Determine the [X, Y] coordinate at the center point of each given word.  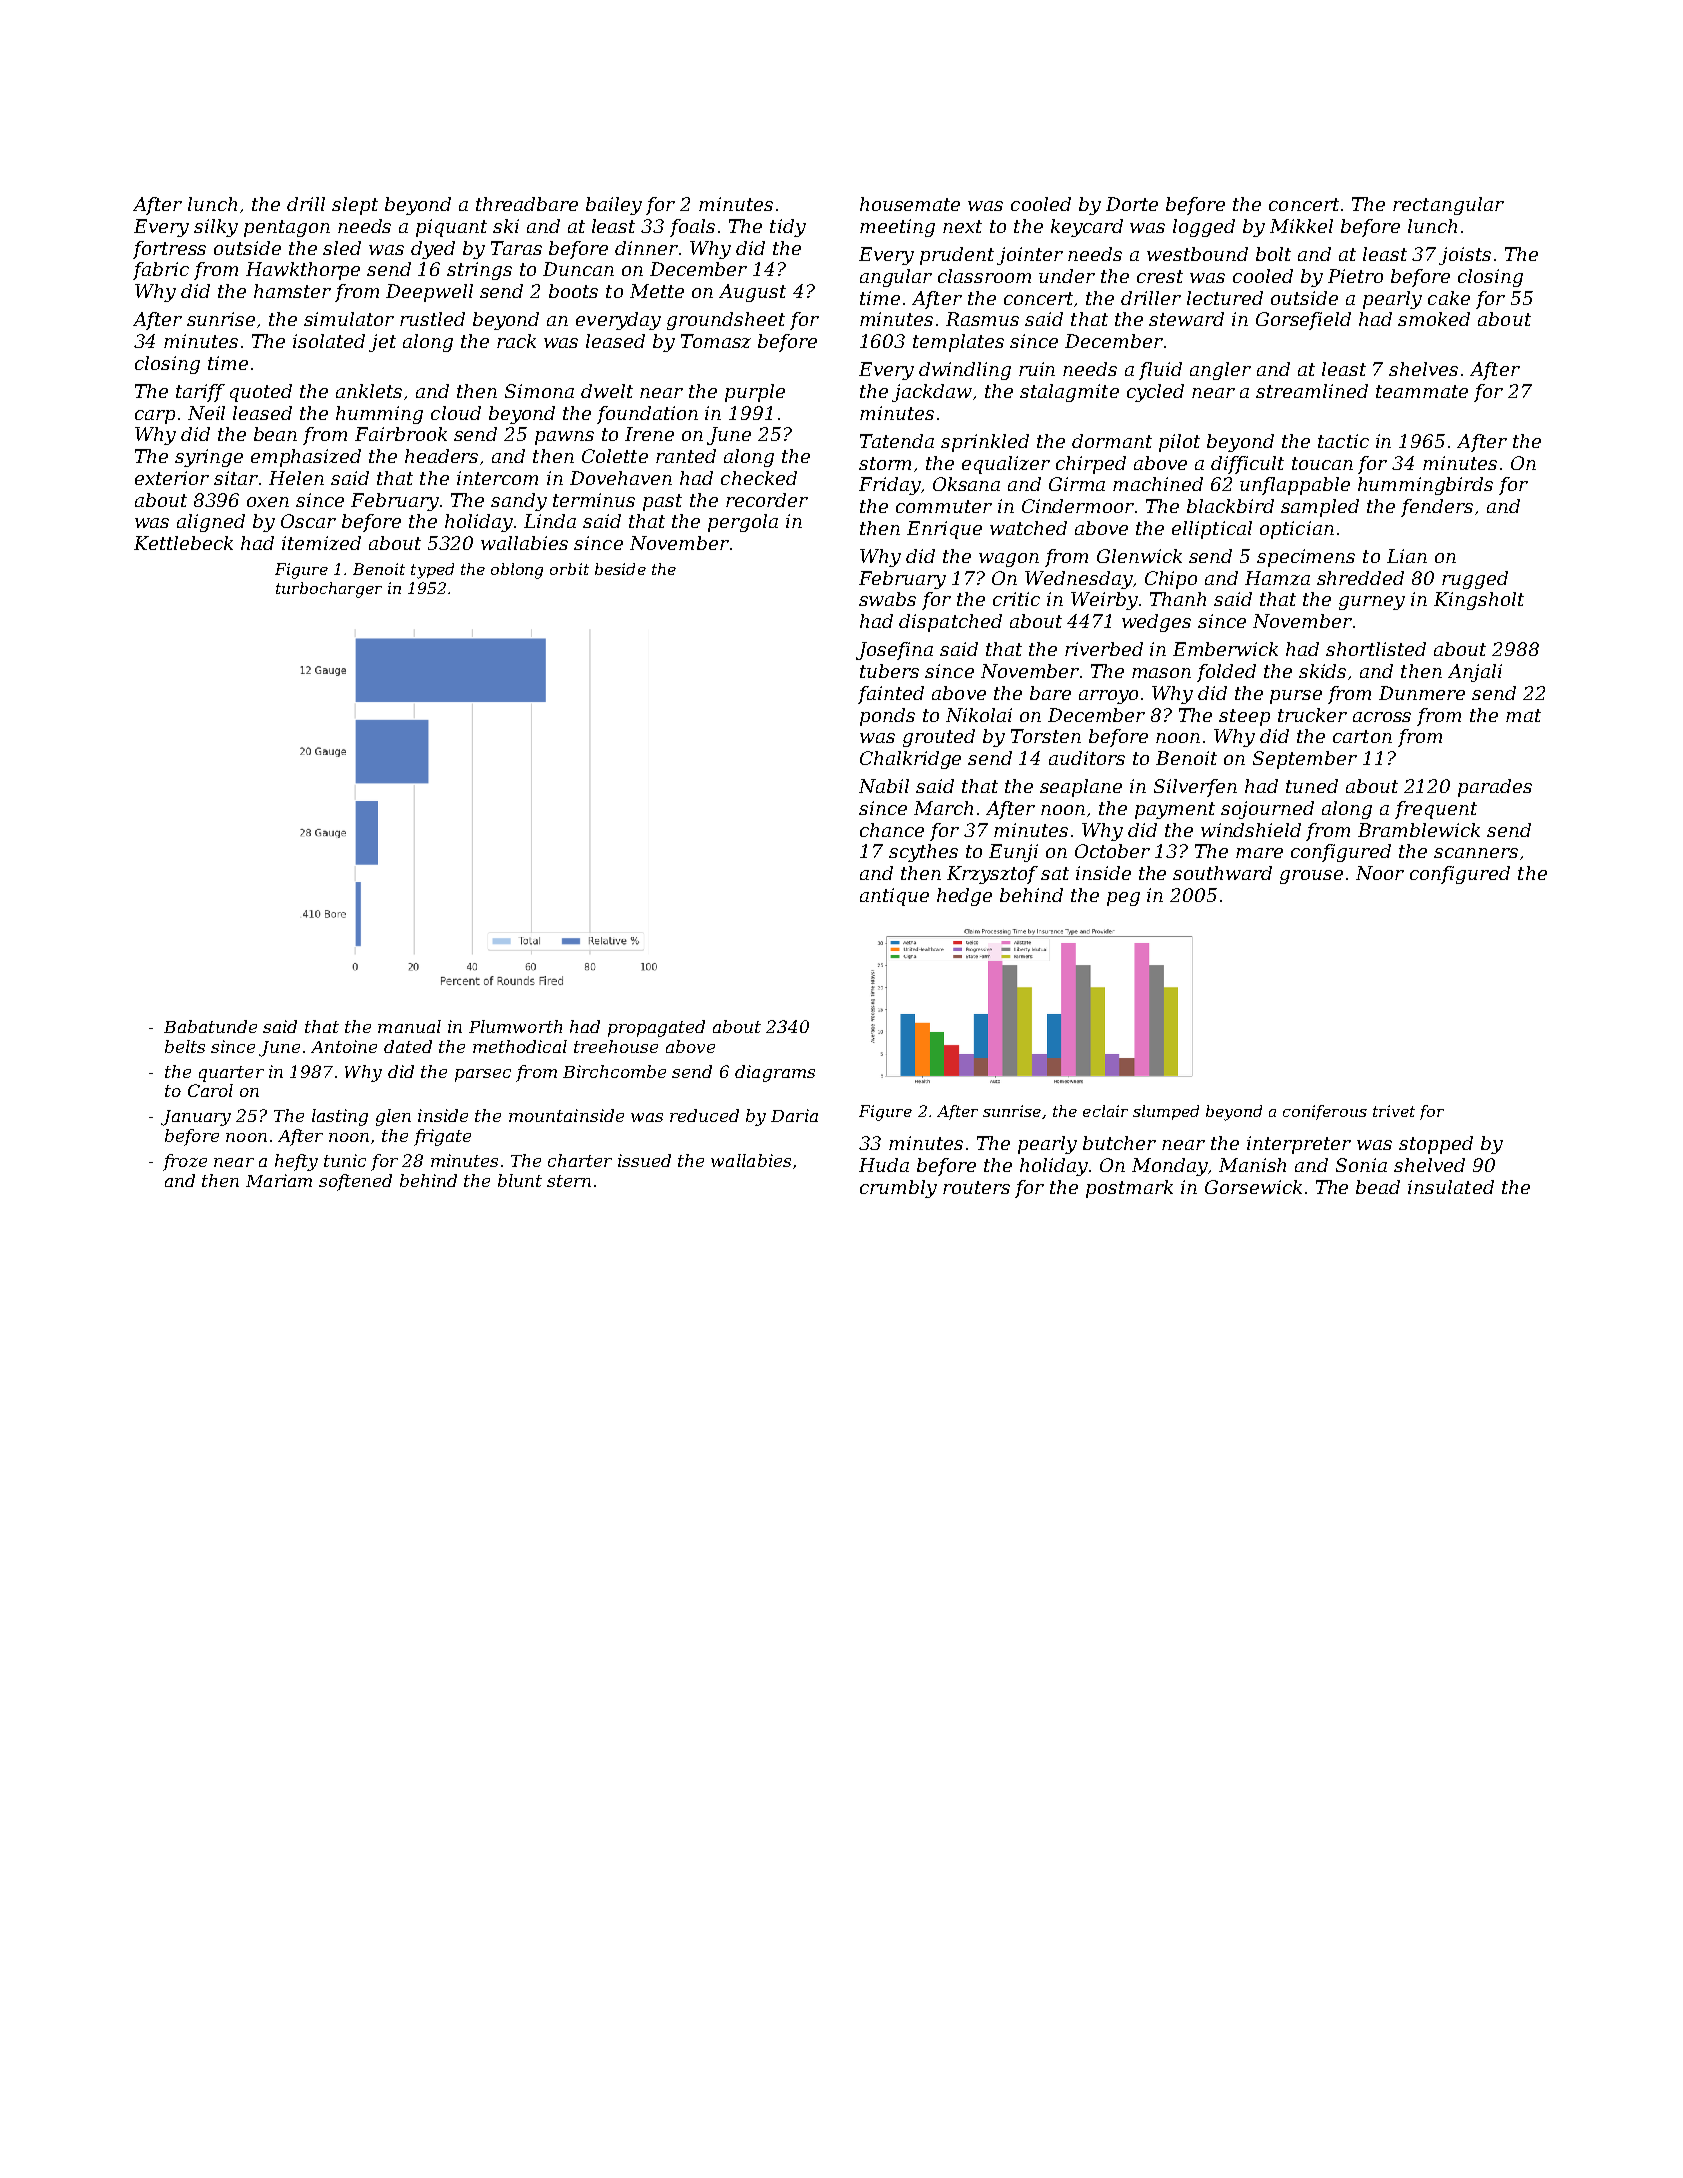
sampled [1320, 508]
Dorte [1132, 204]
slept [355, 206]
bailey [614, 206]
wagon [1009, 560]
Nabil [884, 786]
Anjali [1475, 673]
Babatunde [210, 1026]
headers [441, 456]
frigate [442, 1137]
